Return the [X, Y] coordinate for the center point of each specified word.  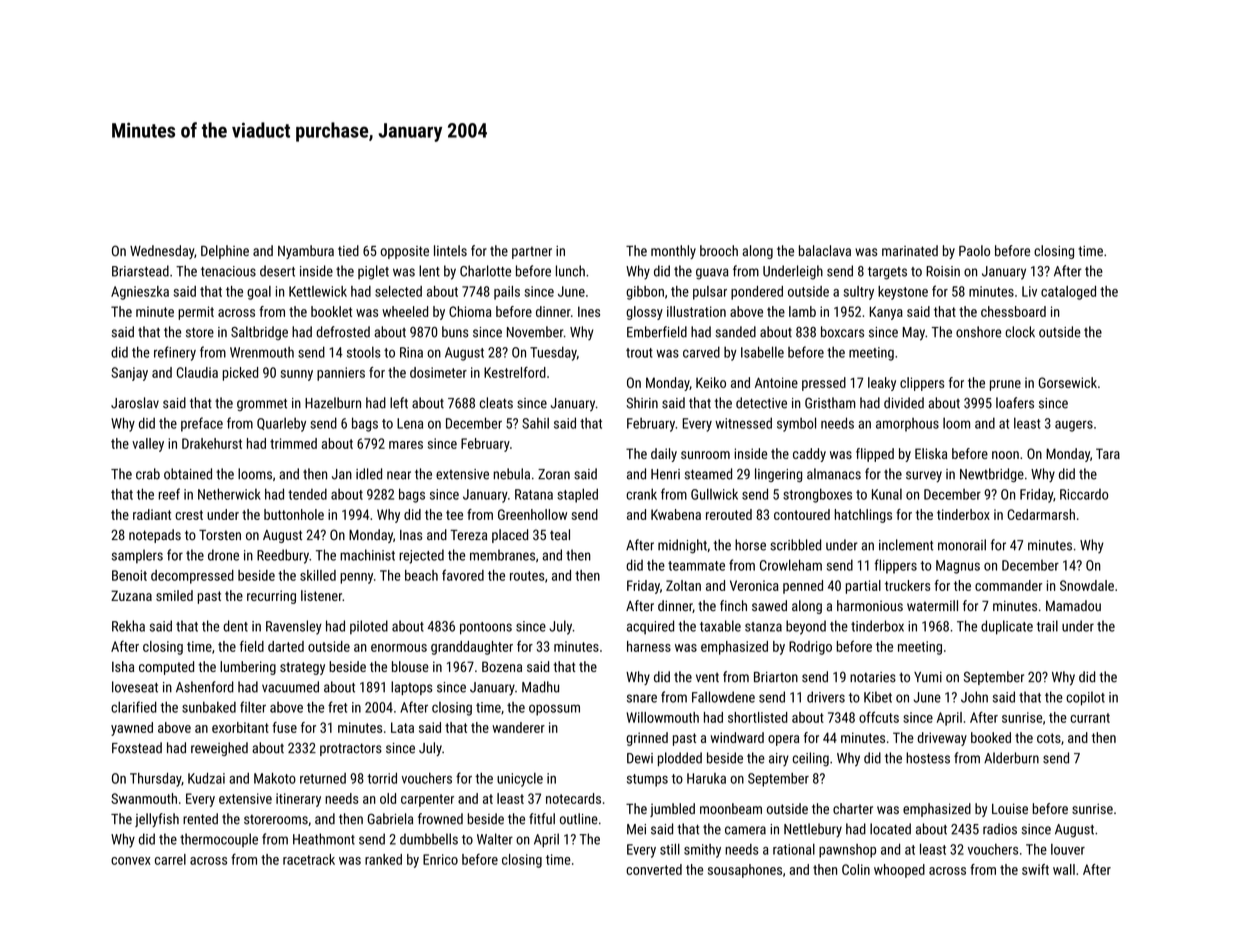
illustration [696, 311]
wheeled [405, 311]
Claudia [197, 372]
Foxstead [137, 748]
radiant [152, 514]
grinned [647, 739]
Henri [665, 474]
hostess [928, 758]
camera [745, 830]
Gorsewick [1068, 382]
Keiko [711, 382]
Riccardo [1084, 494]
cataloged [1068, 293]
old [388, 798]
